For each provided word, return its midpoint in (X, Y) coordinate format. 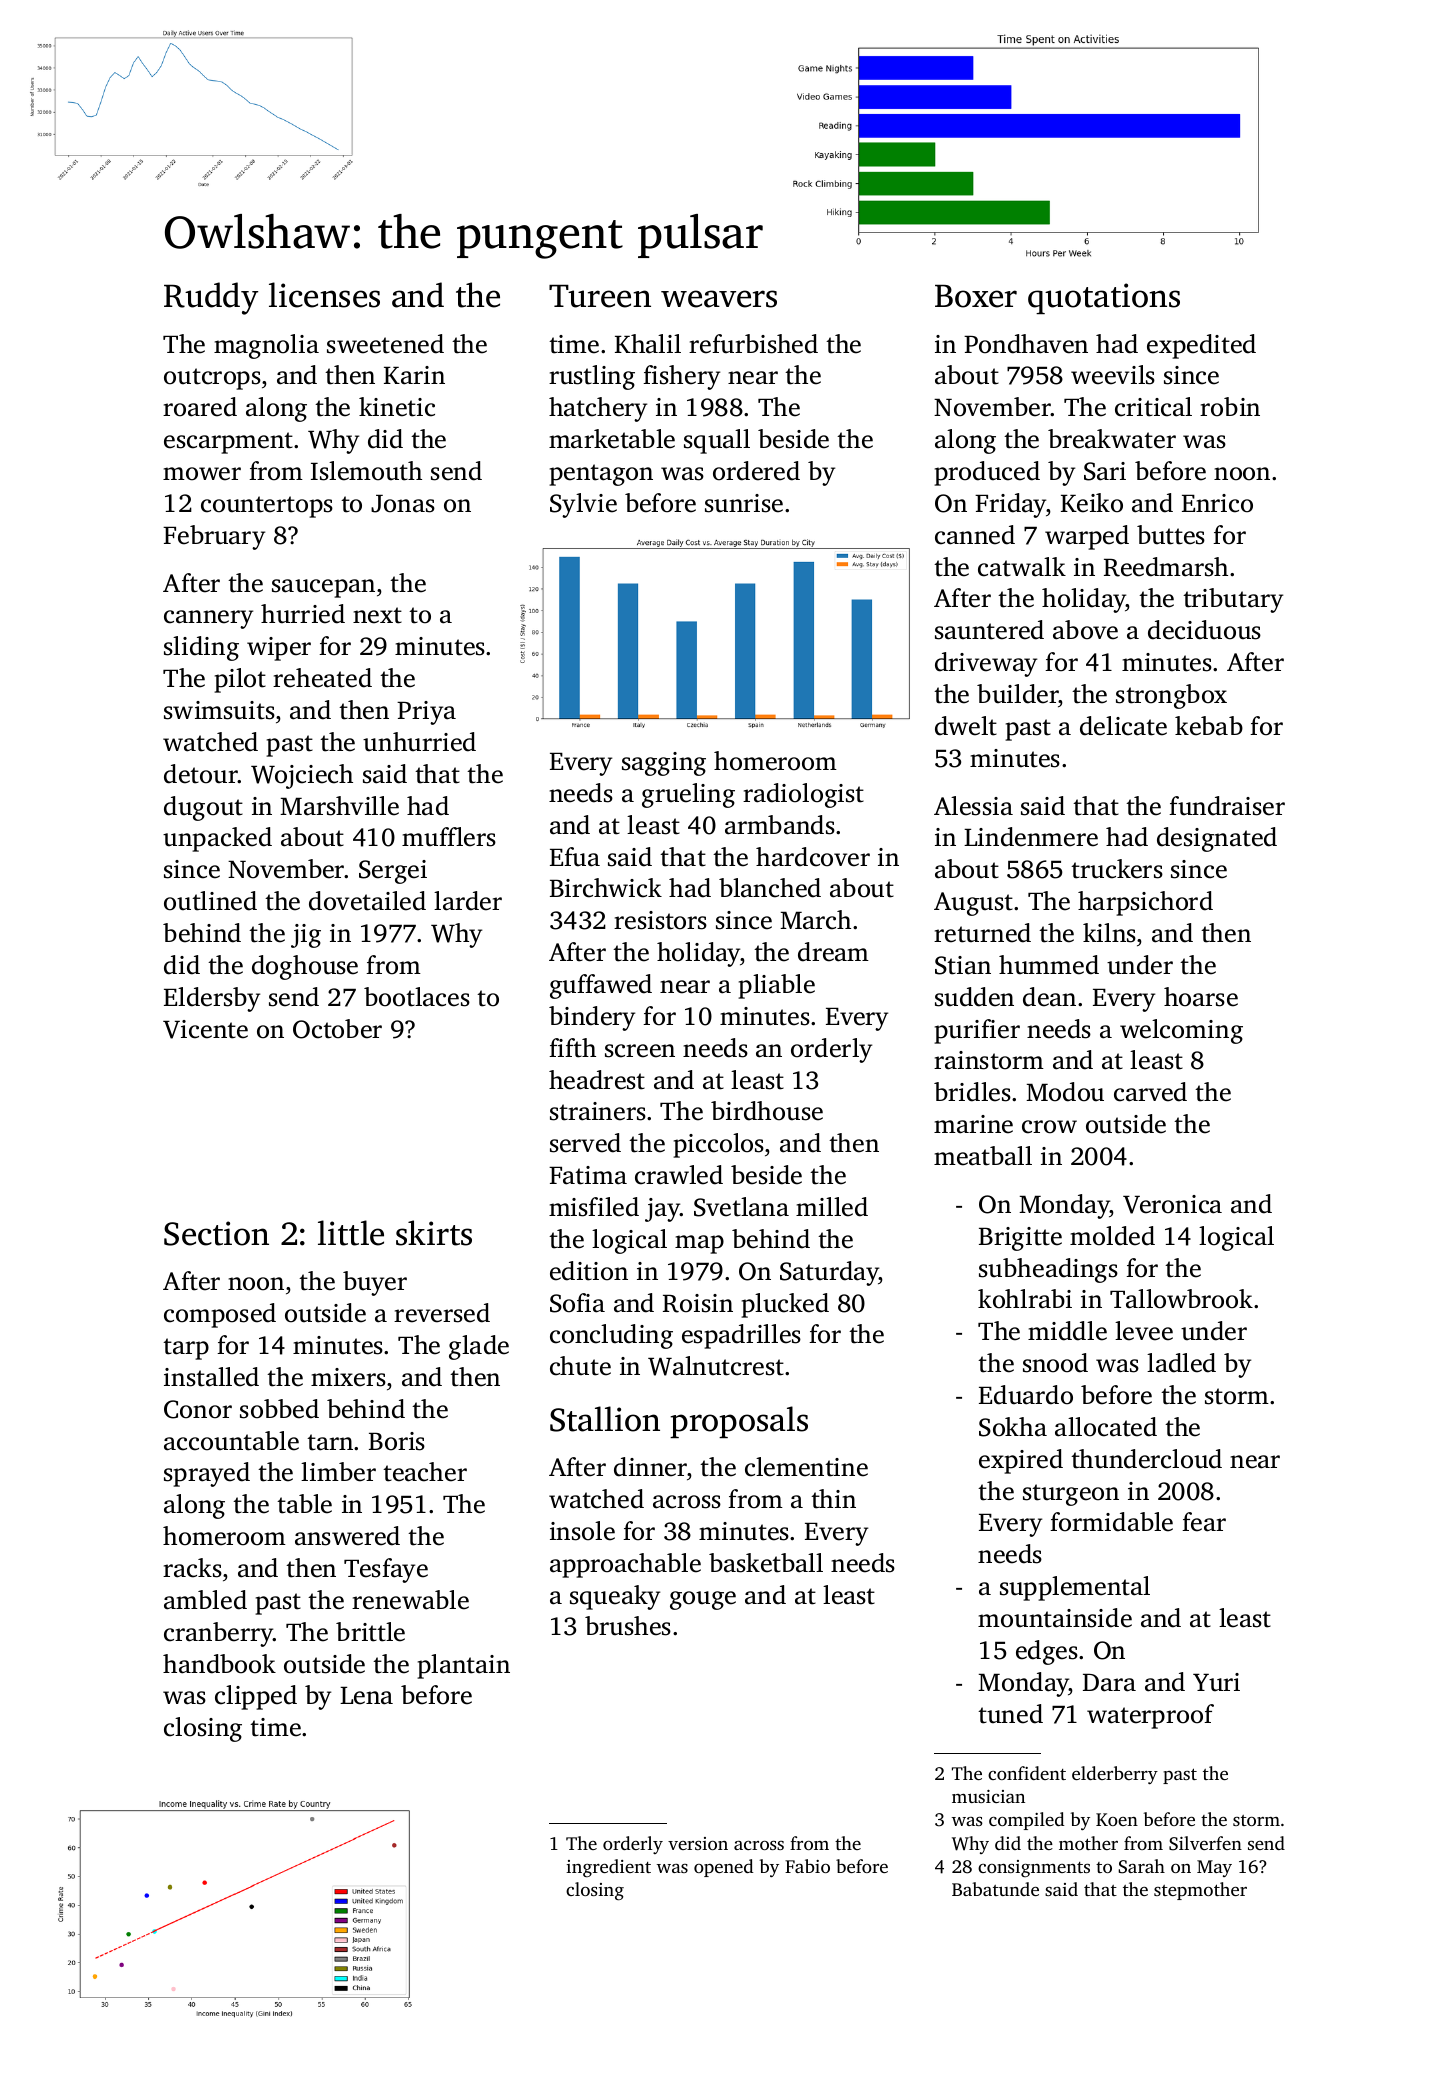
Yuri (1216, 1682)
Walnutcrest (716, 1366)
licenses (324, 295)
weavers (719, 299)
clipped (256, 1697)
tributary (1233, 600)
